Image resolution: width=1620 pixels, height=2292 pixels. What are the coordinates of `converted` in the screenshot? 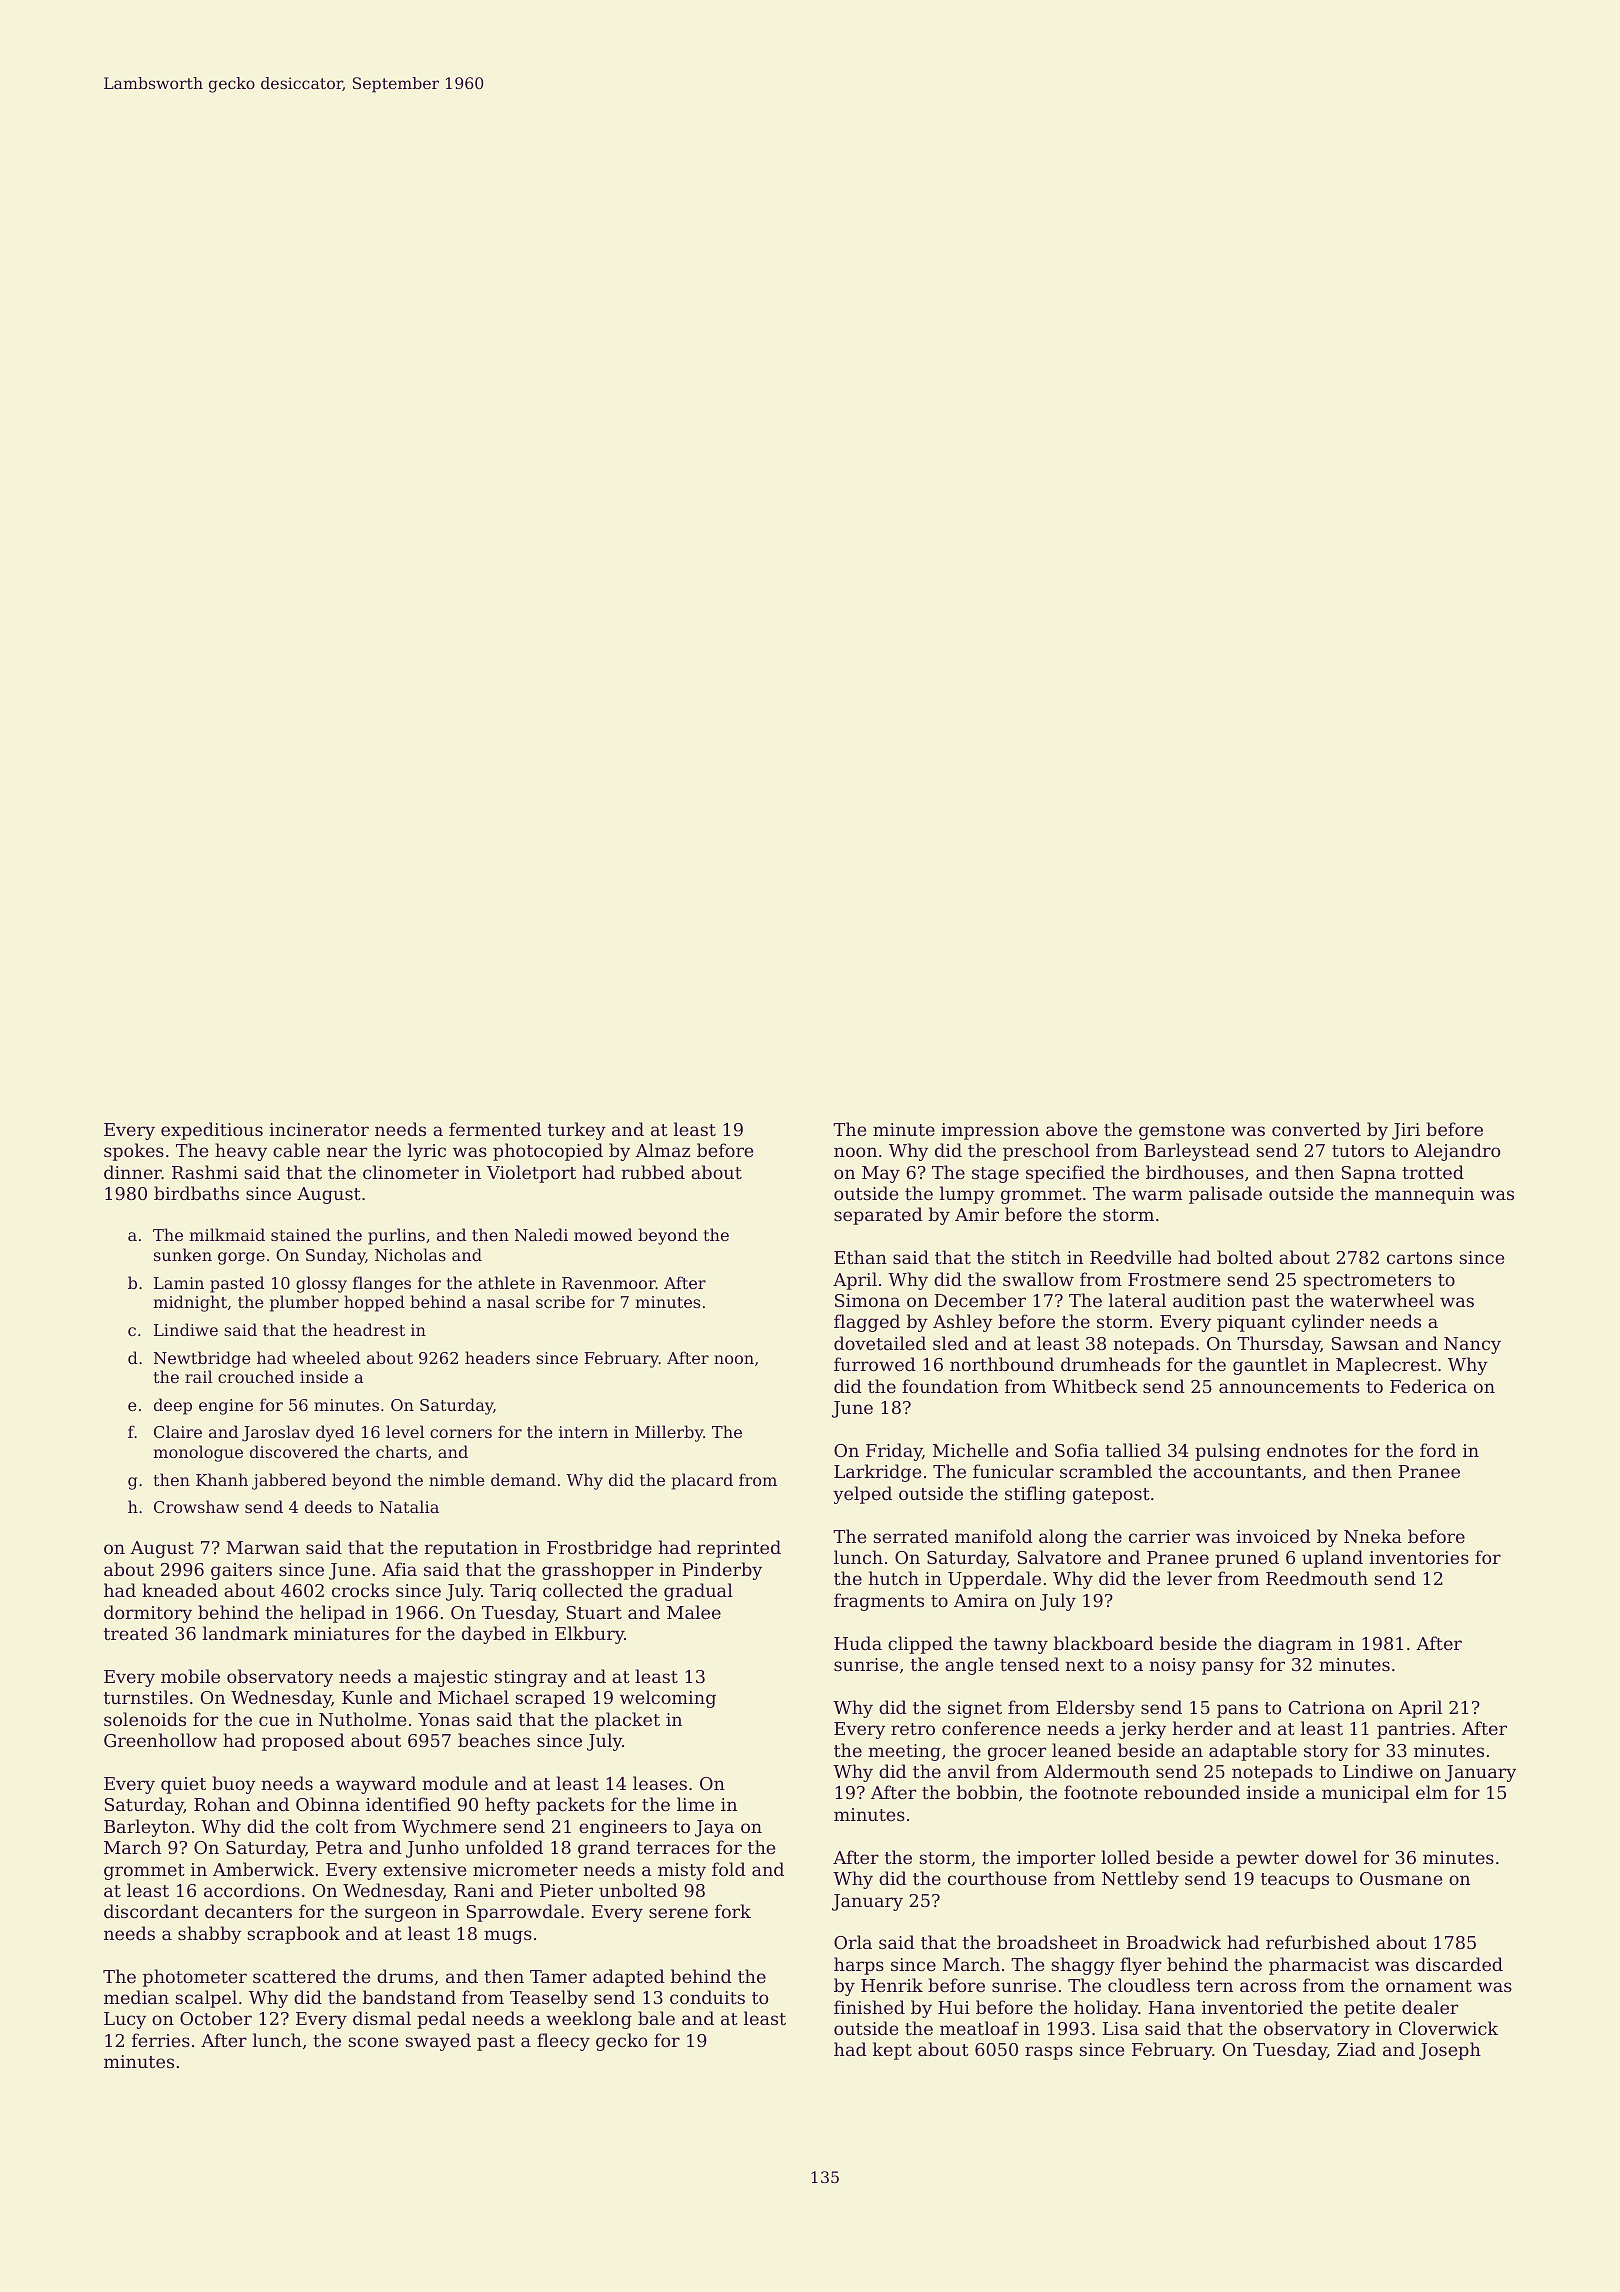 It's located at (1316, 1129).
